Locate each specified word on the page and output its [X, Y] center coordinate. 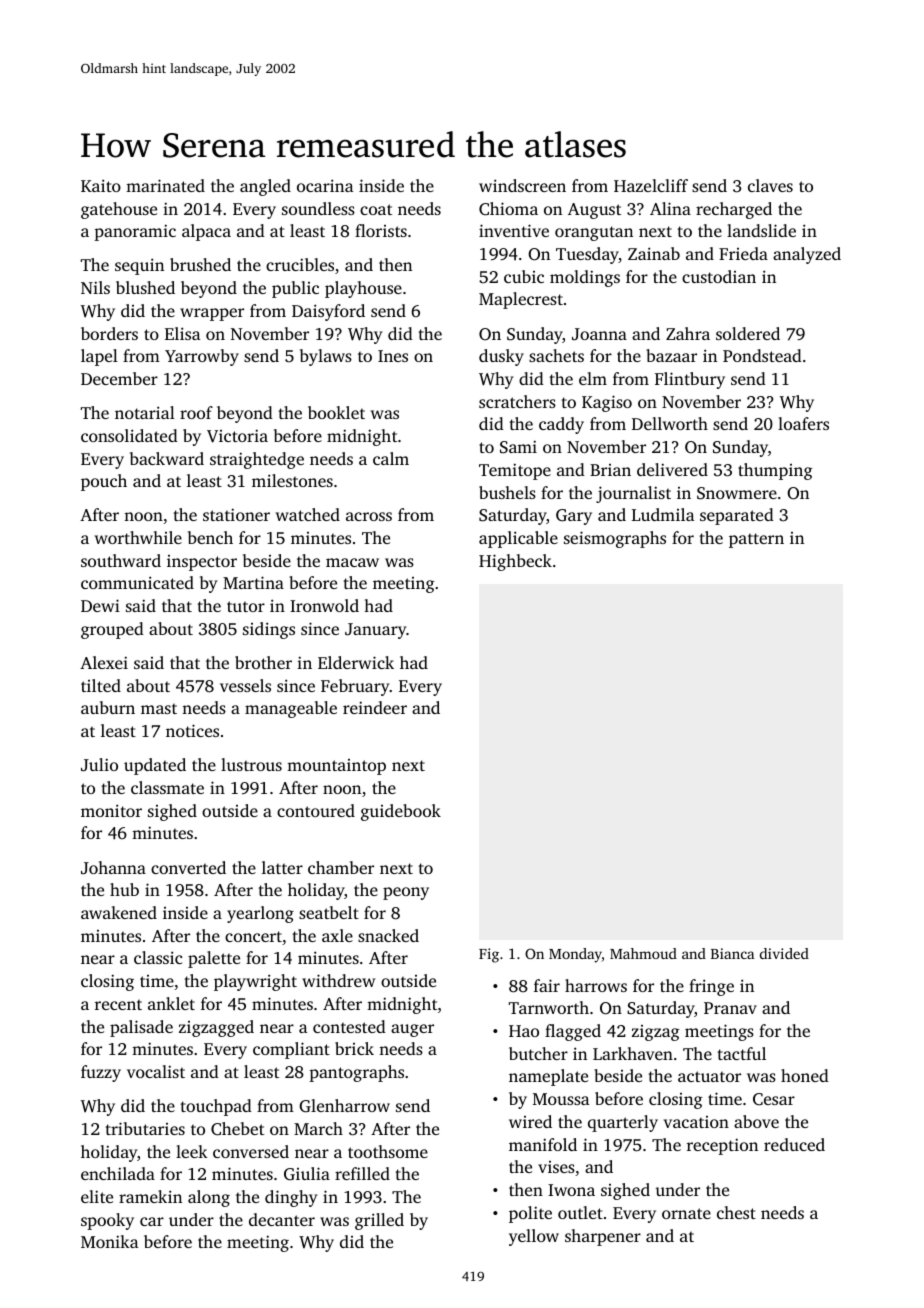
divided [784, 953]
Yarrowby [202, 357]
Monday [575, 955]
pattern [756, 540]
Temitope [515, 471]
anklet [171, 1003]
